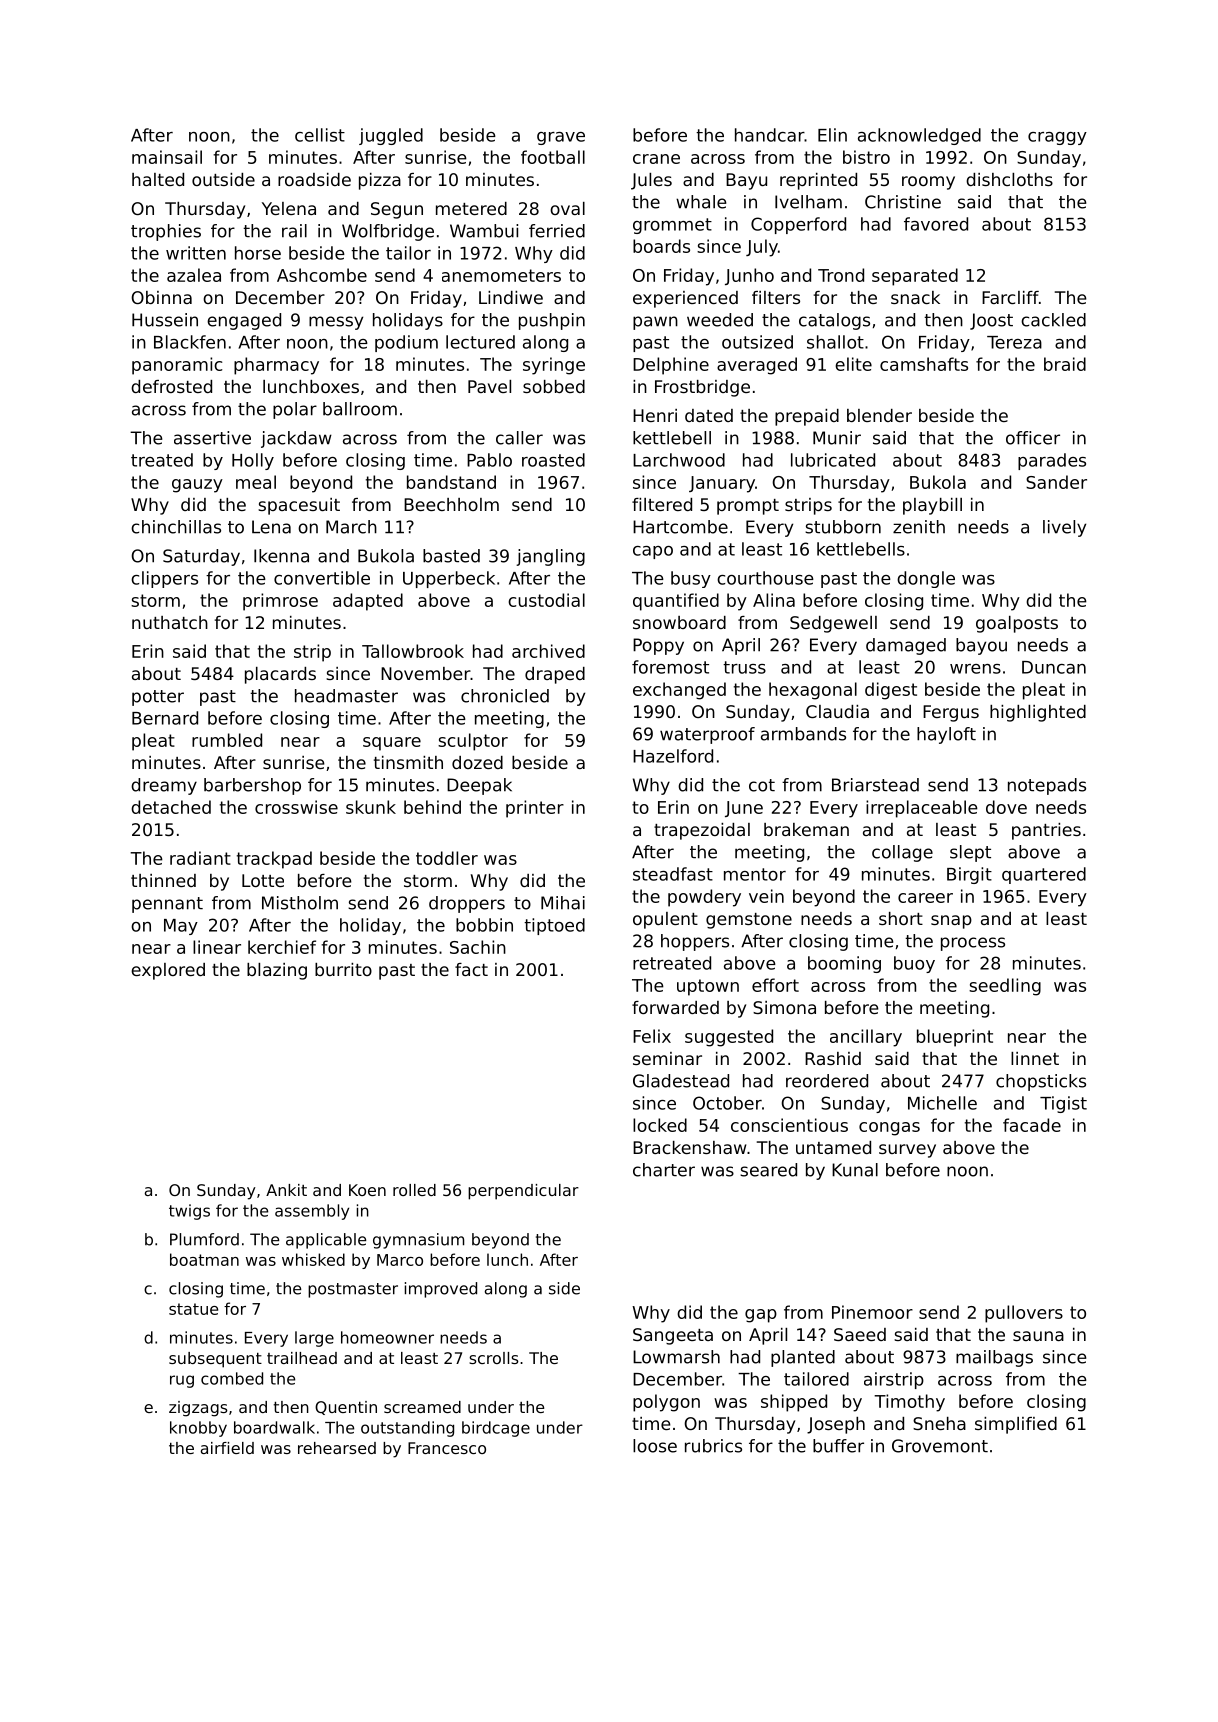 Image resolution: width=1218 pixels, height=1722 pixels. I want to click on tiptoed, so click(554, 926).
